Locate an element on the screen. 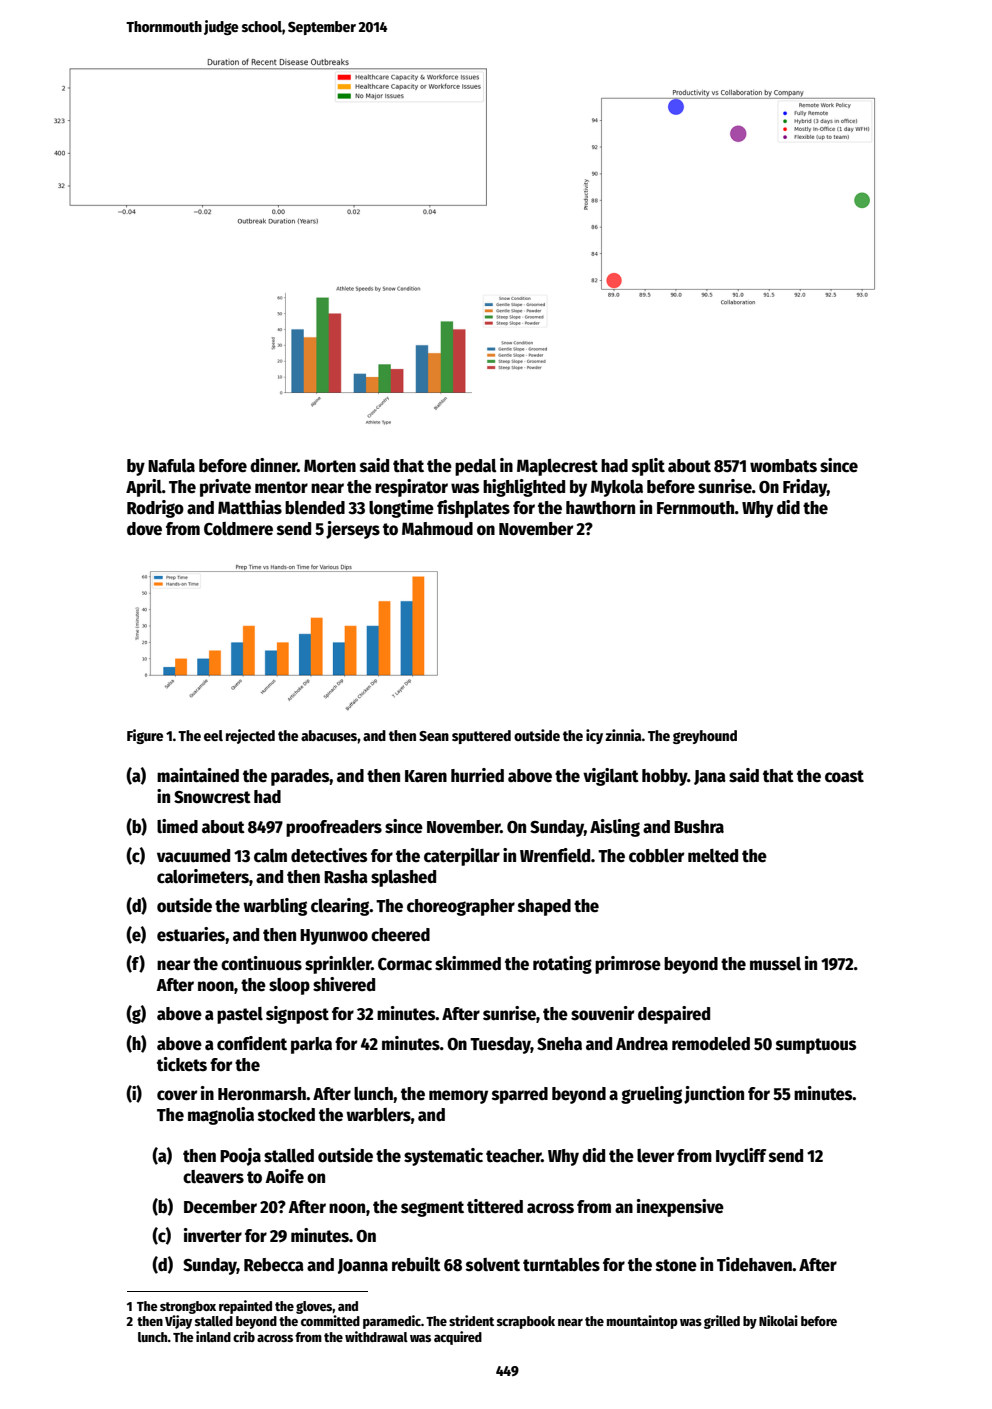  parka is located at coordinates (311, 1045).
